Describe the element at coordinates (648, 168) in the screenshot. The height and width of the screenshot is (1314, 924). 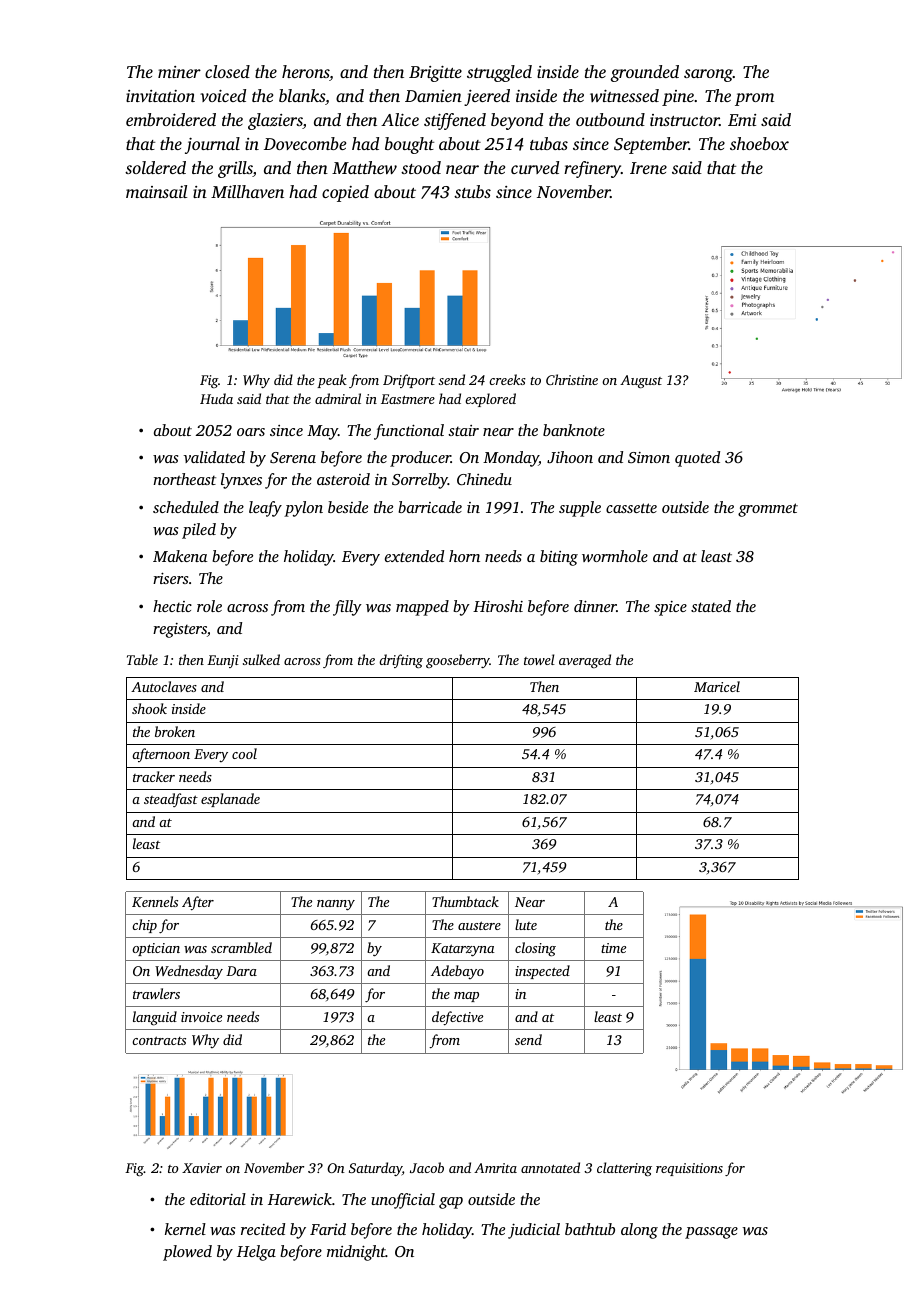
I see `Irene` at that location.
